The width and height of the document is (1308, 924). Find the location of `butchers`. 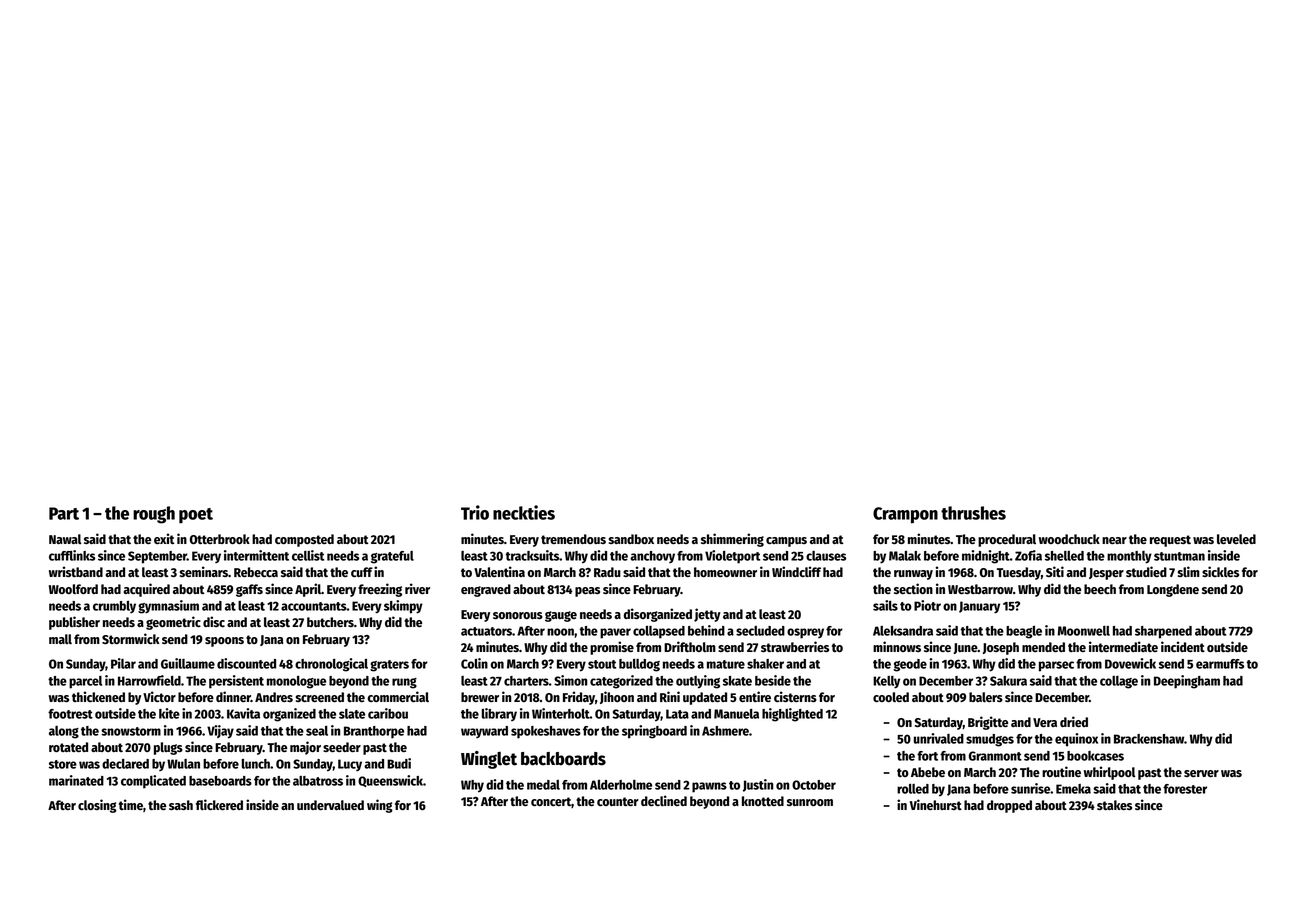

butchers is located at coordinates (330, 622).
